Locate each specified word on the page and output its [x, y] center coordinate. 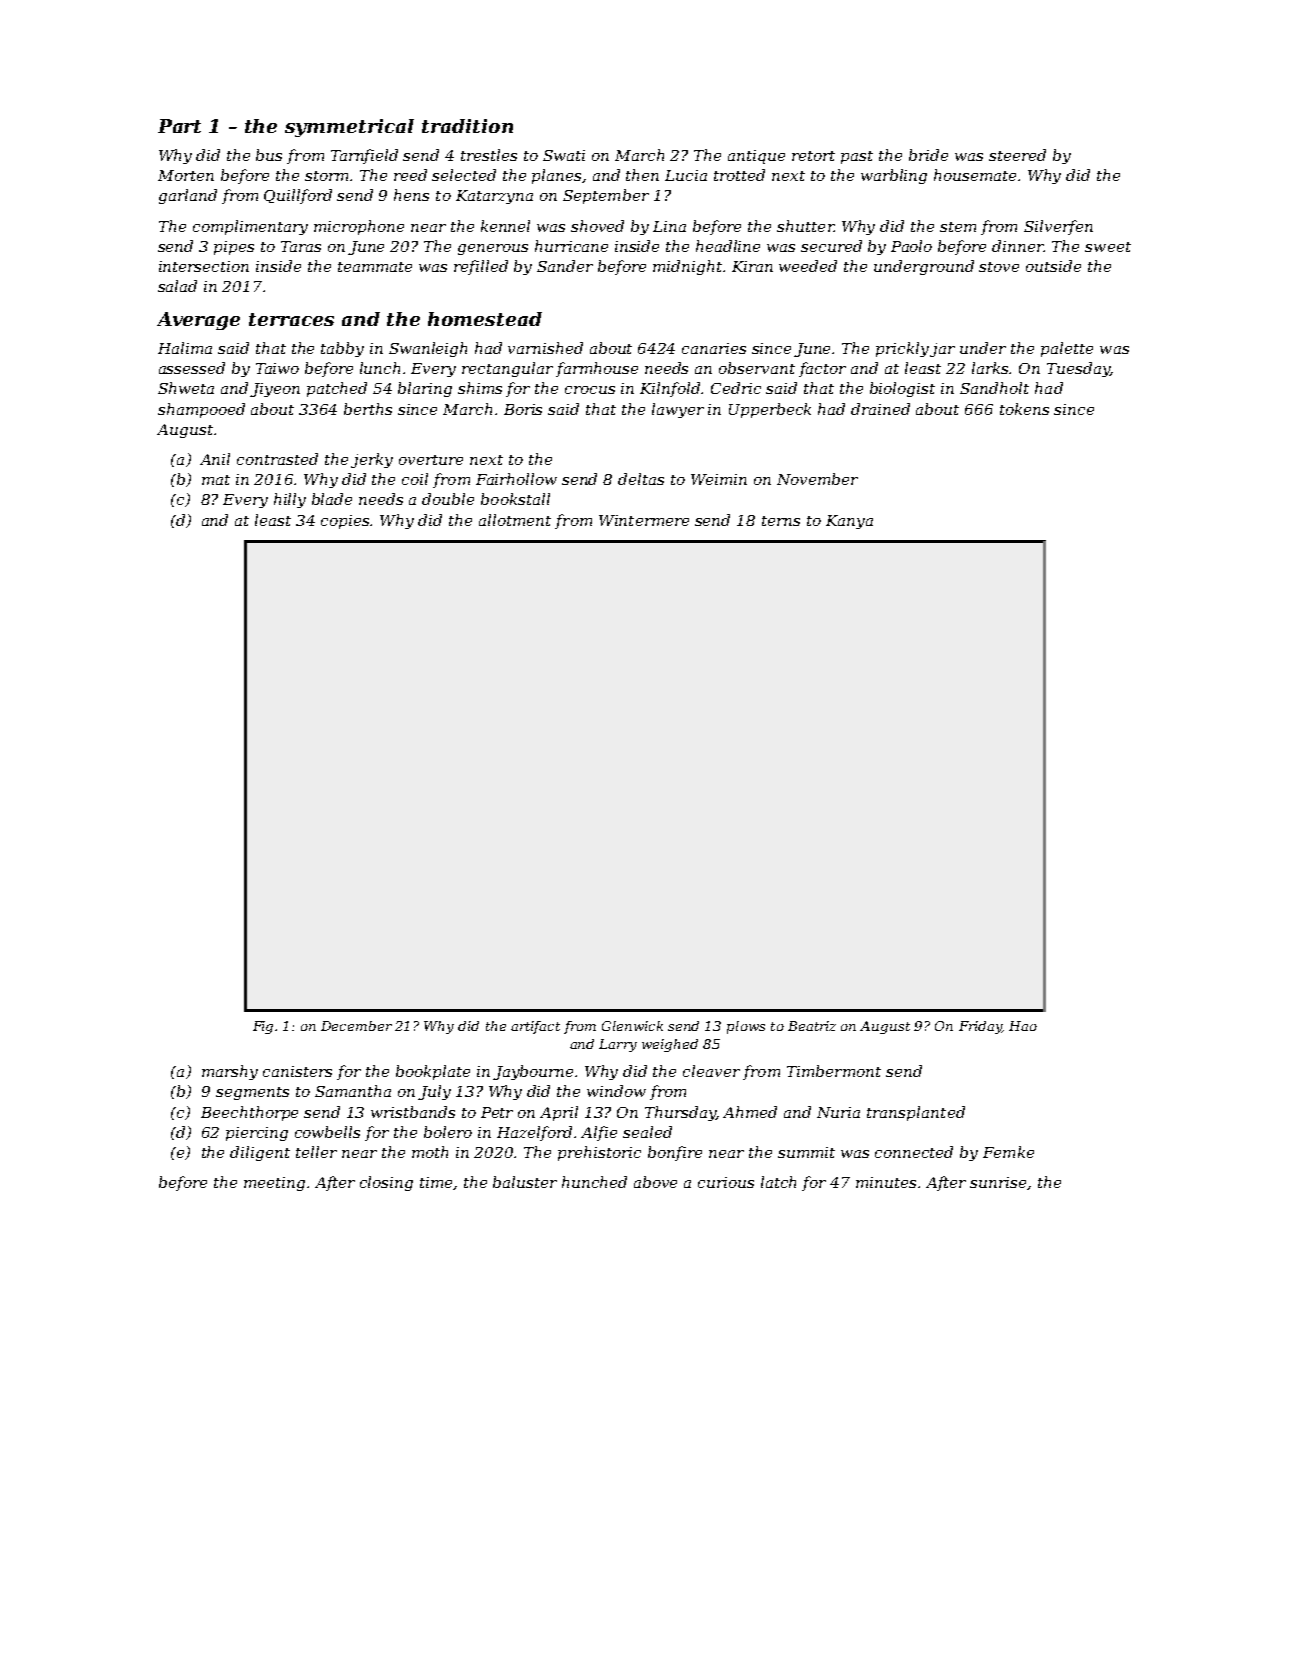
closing [386, 1183]
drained [880, 409]
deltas [641, 479]
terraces [291, 319]
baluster [525, 1182]
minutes [886, 1182]
